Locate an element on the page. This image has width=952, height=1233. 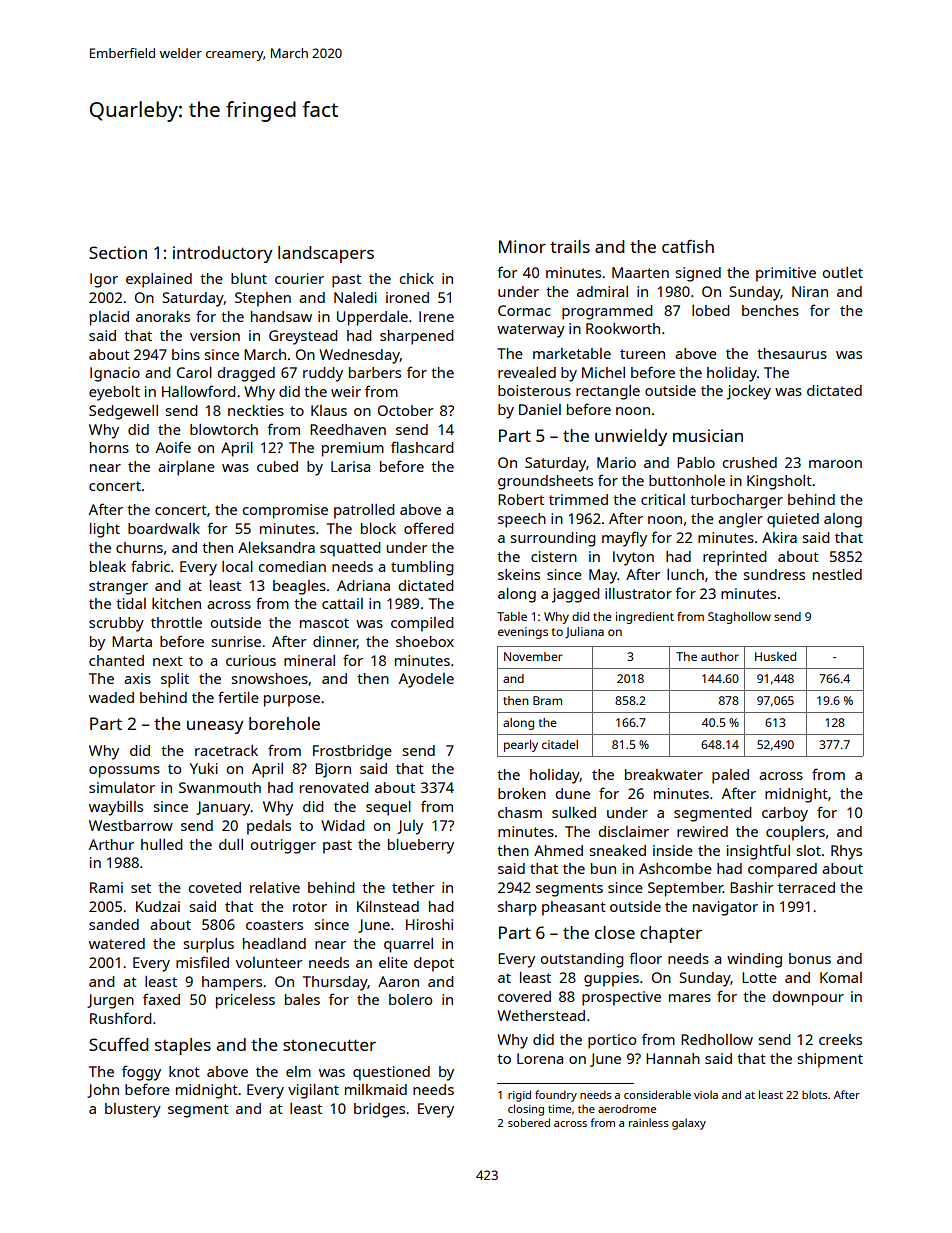
July is located at coordinates (410, 827).
